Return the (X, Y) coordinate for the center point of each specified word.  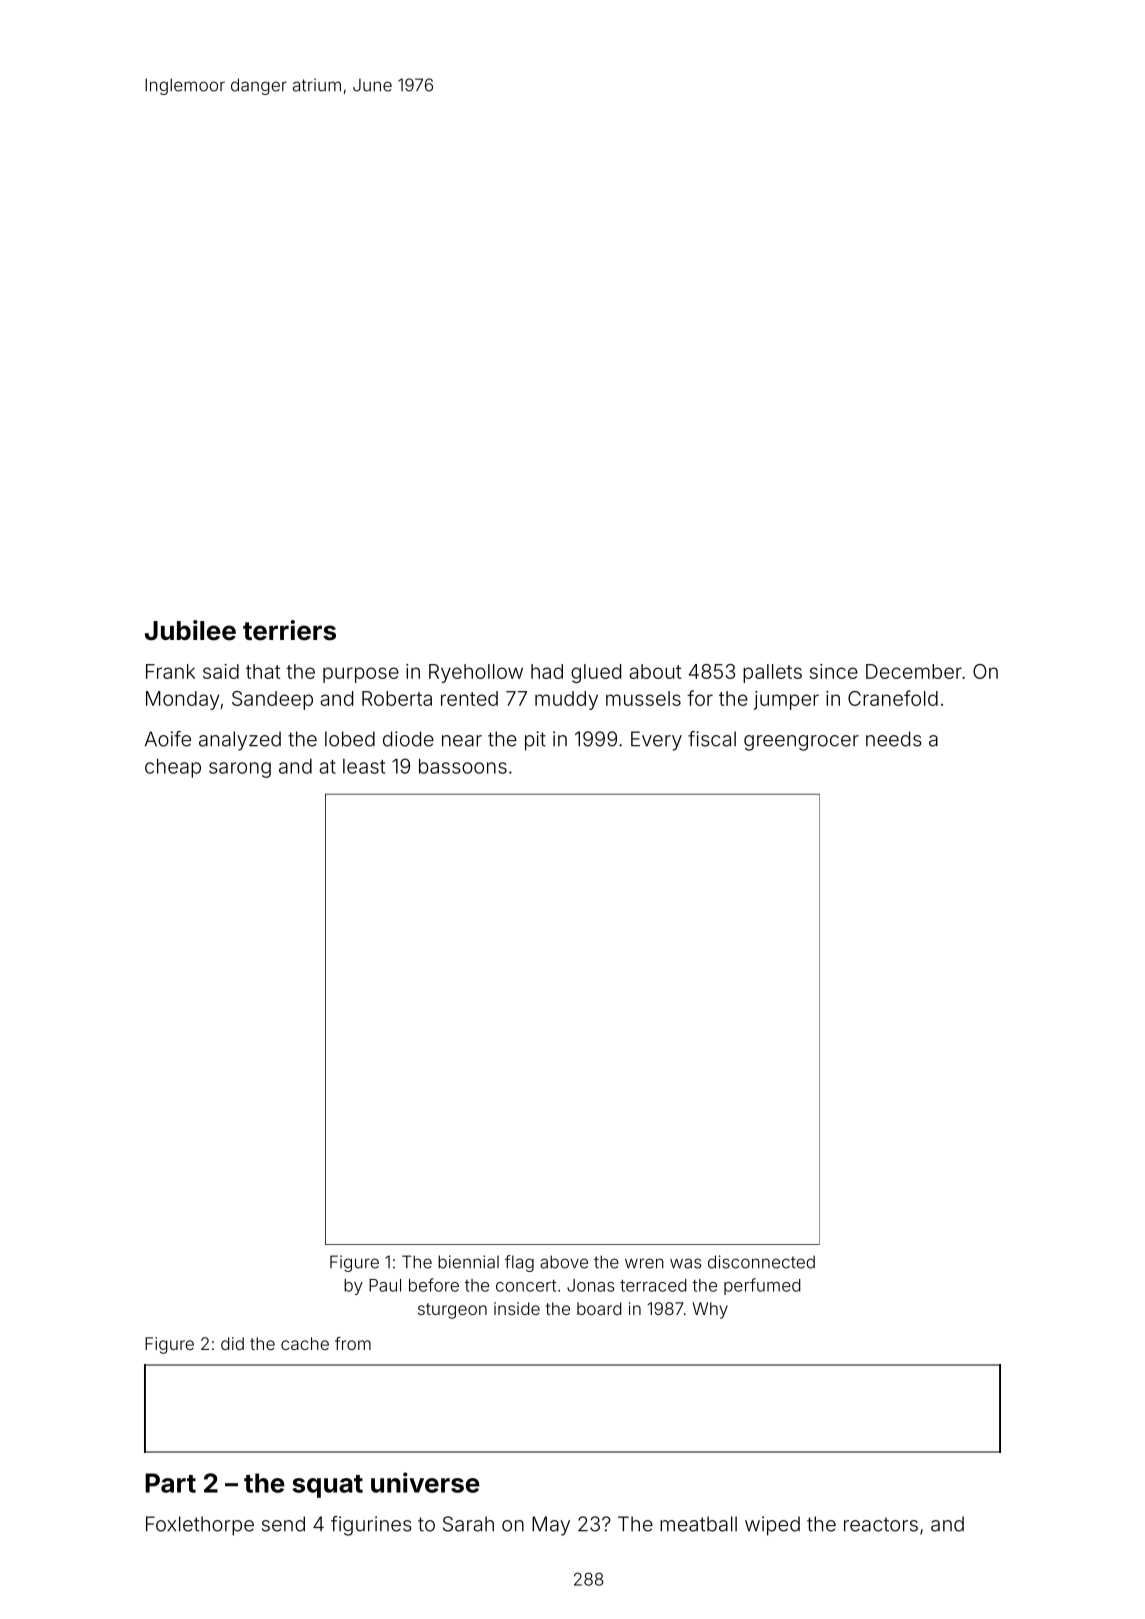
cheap (173, 768)
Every (656, 741)
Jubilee (190, 630)
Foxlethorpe (200, 1526)
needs (894, 739)
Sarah (468, 1524)
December (914, 671)
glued (596, 673)
